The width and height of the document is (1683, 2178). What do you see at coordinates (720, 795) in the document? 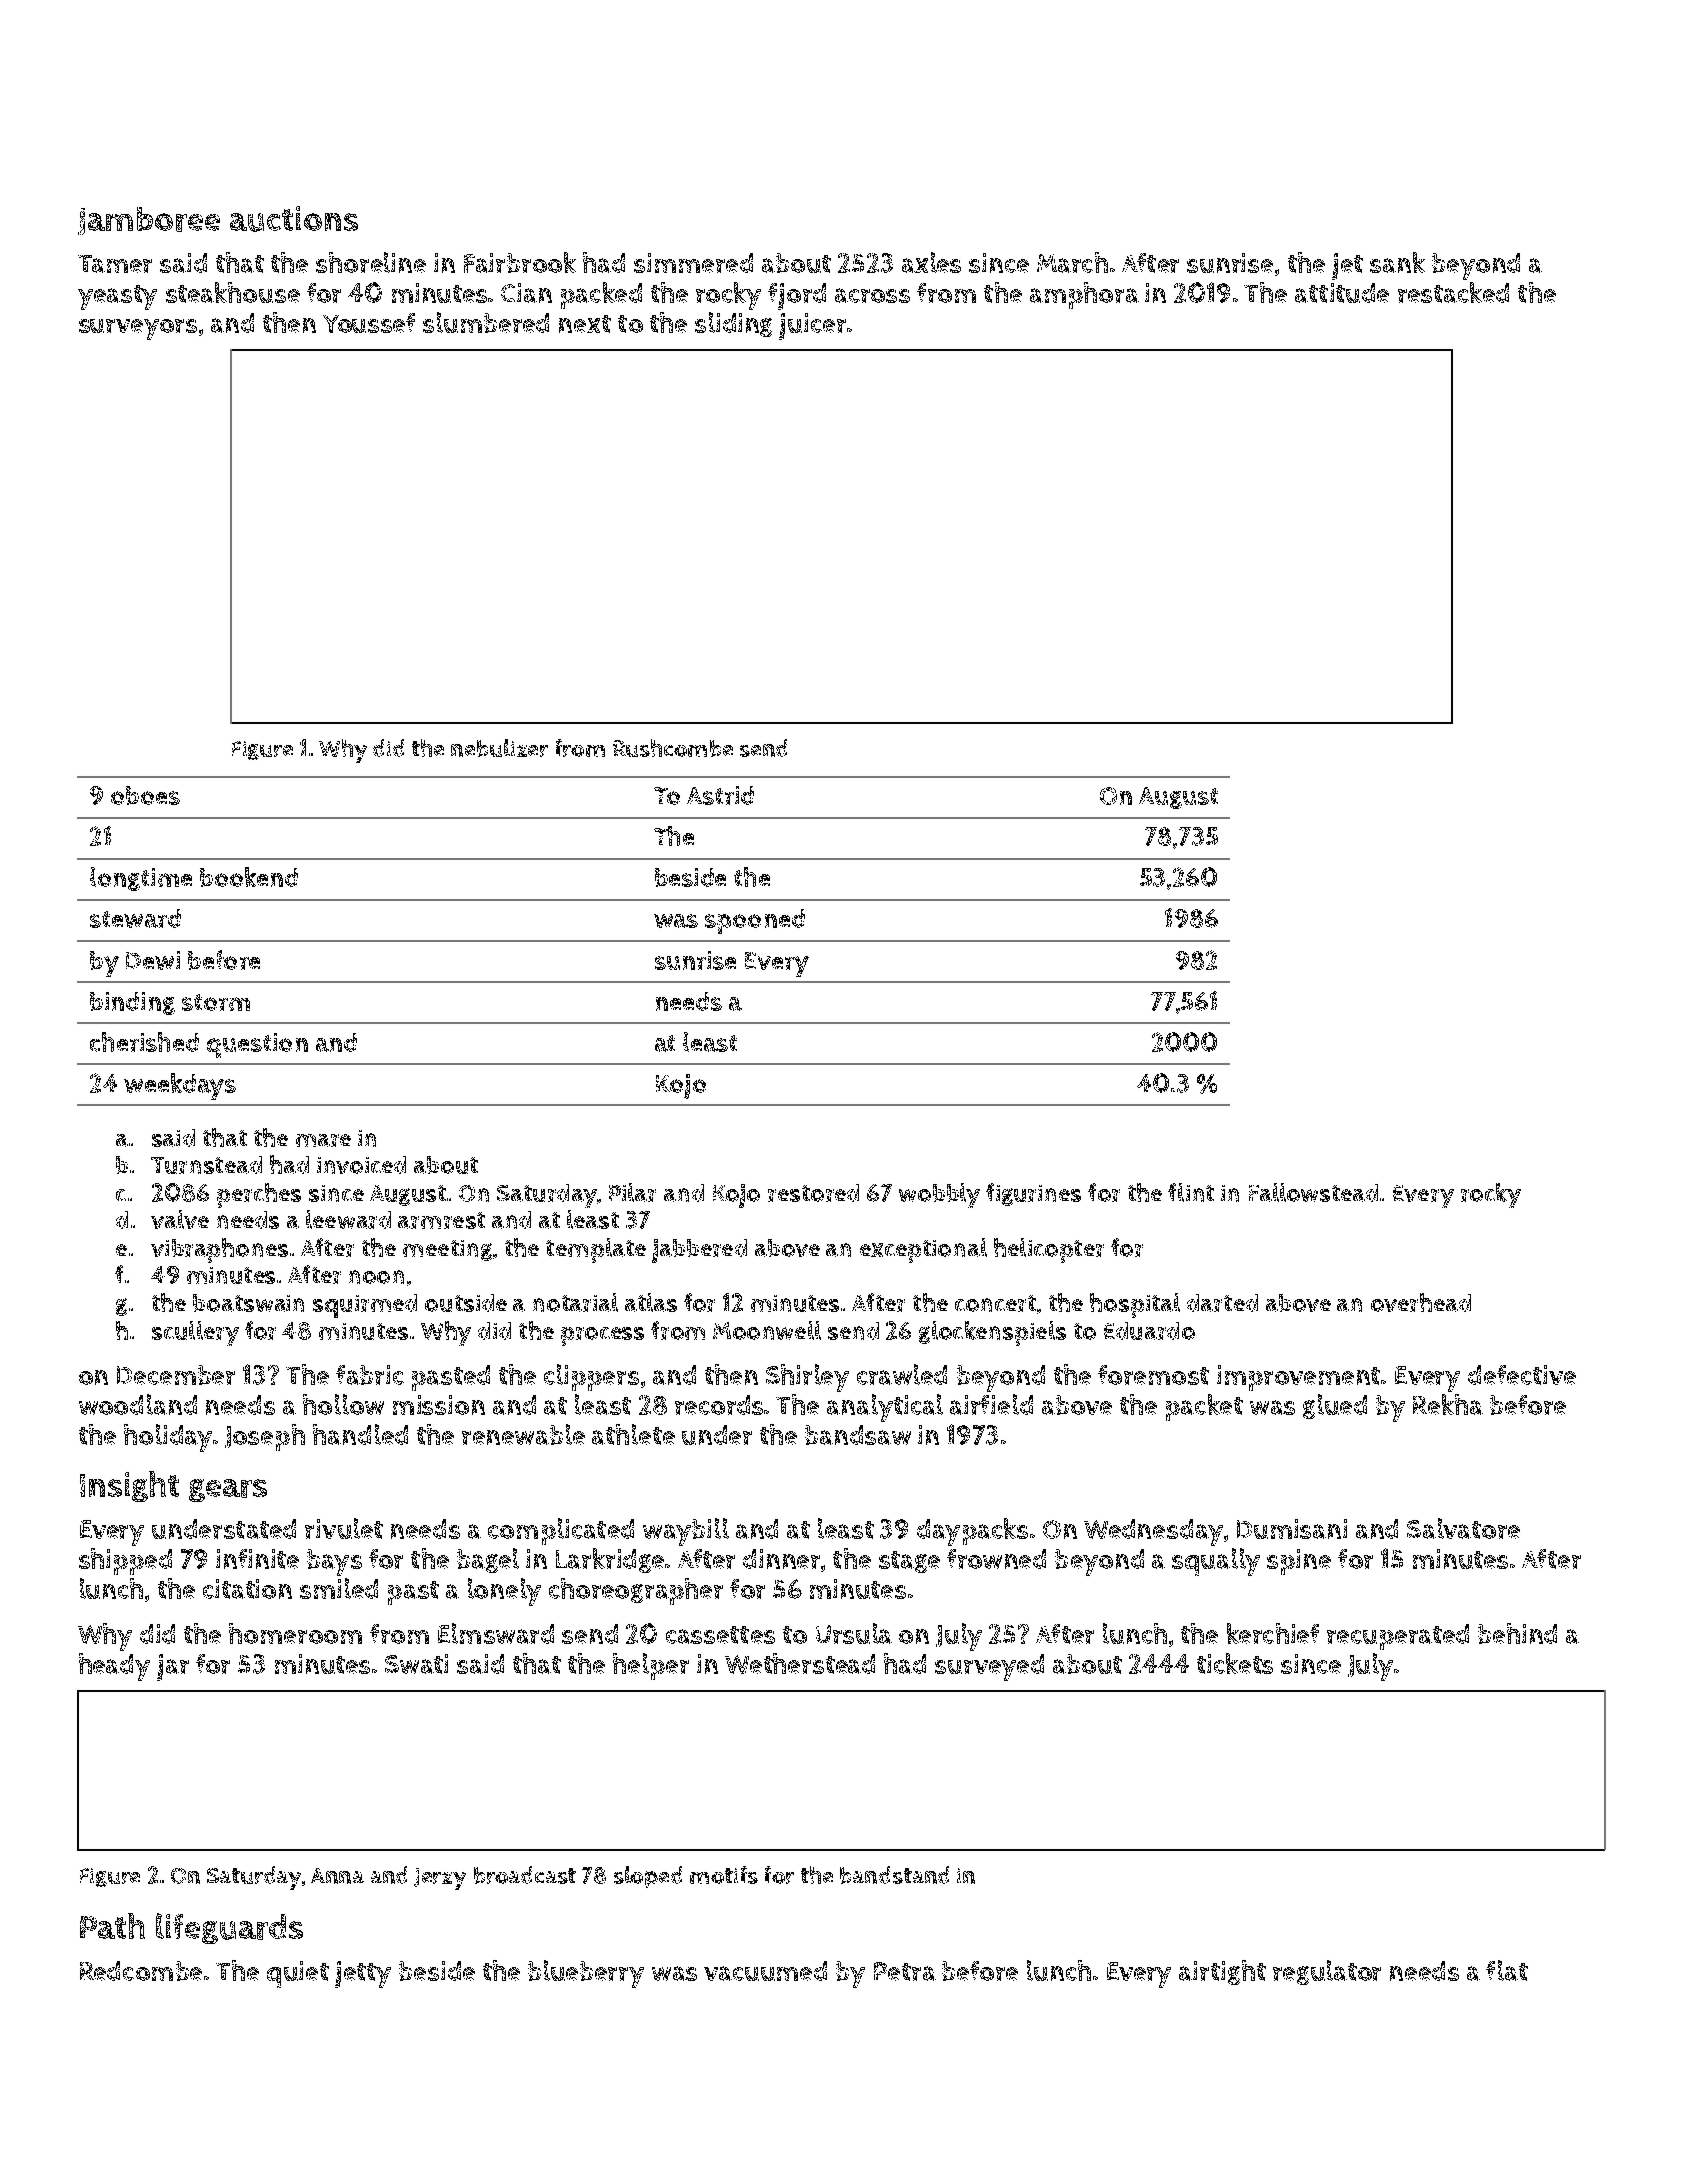
I see `Astrid` at bounding box center [720, 795].
